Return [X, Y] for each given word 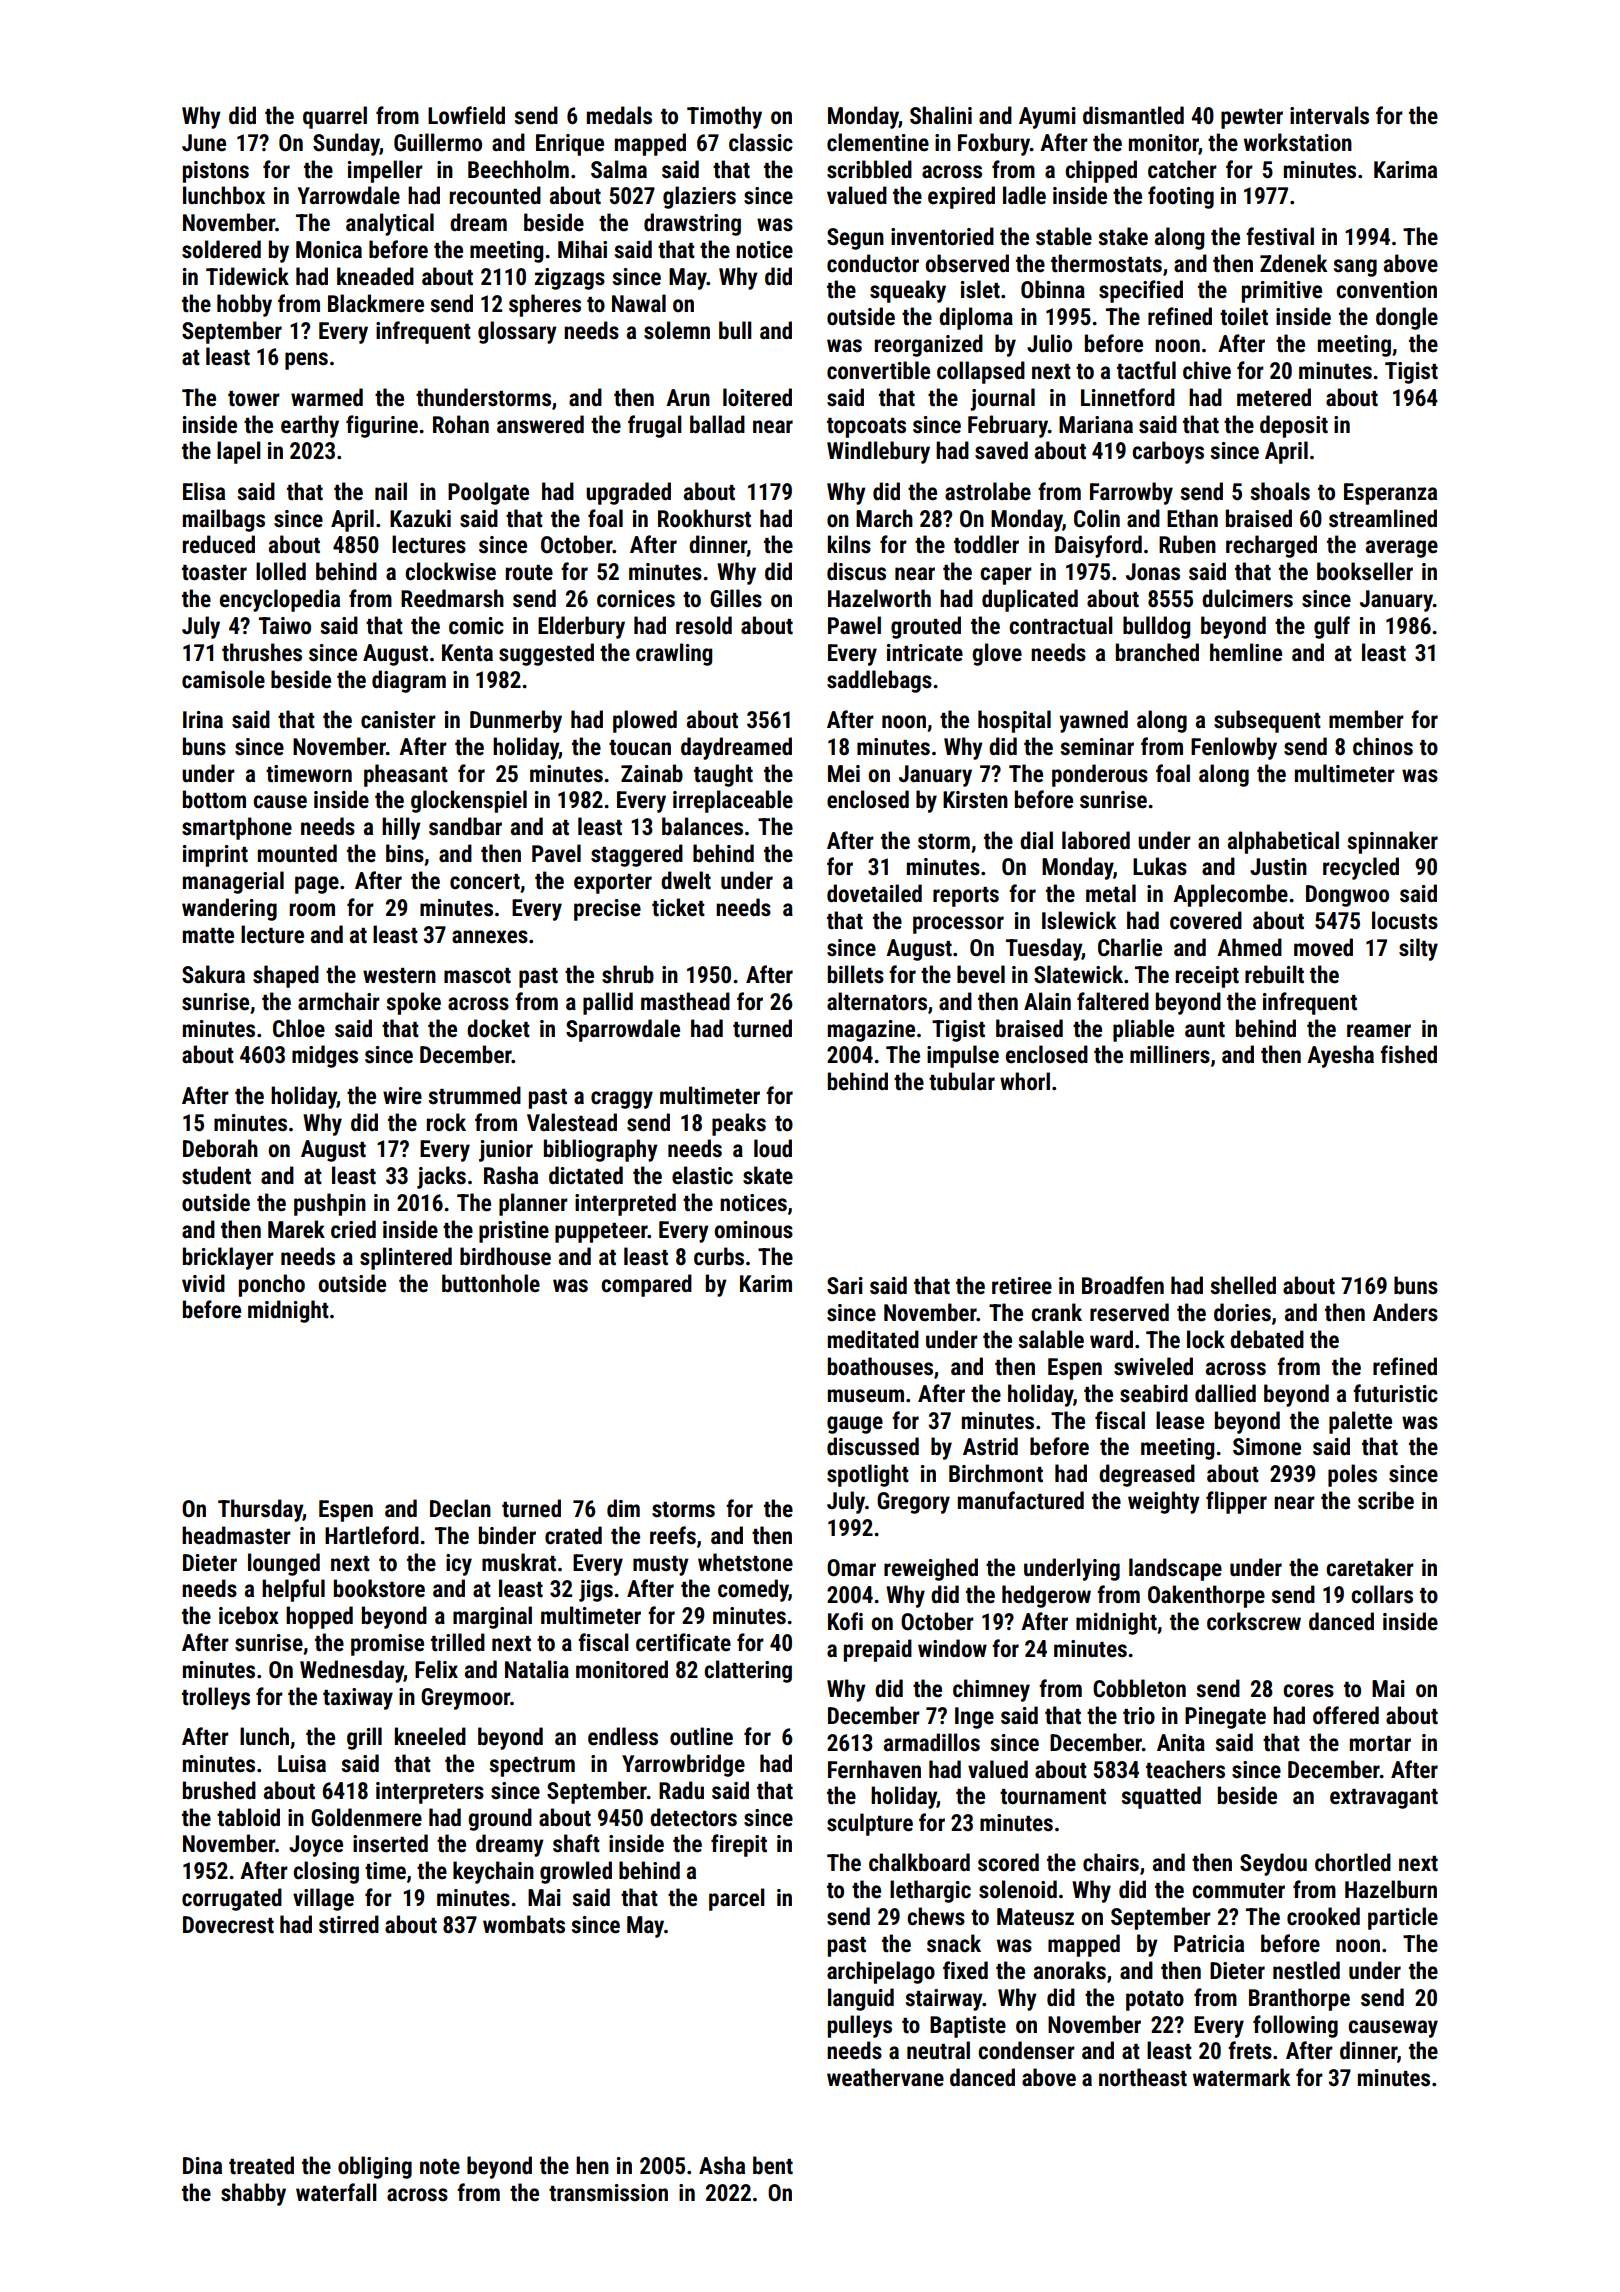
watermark [1242, 2077]
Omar [851, 1568]
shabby [253, 2194]
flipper [1236, 1502]
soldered [221, 249]
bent [773, 2165]
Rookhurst [704, 518]
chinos [1383, 746]
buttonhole [491, 1283]
